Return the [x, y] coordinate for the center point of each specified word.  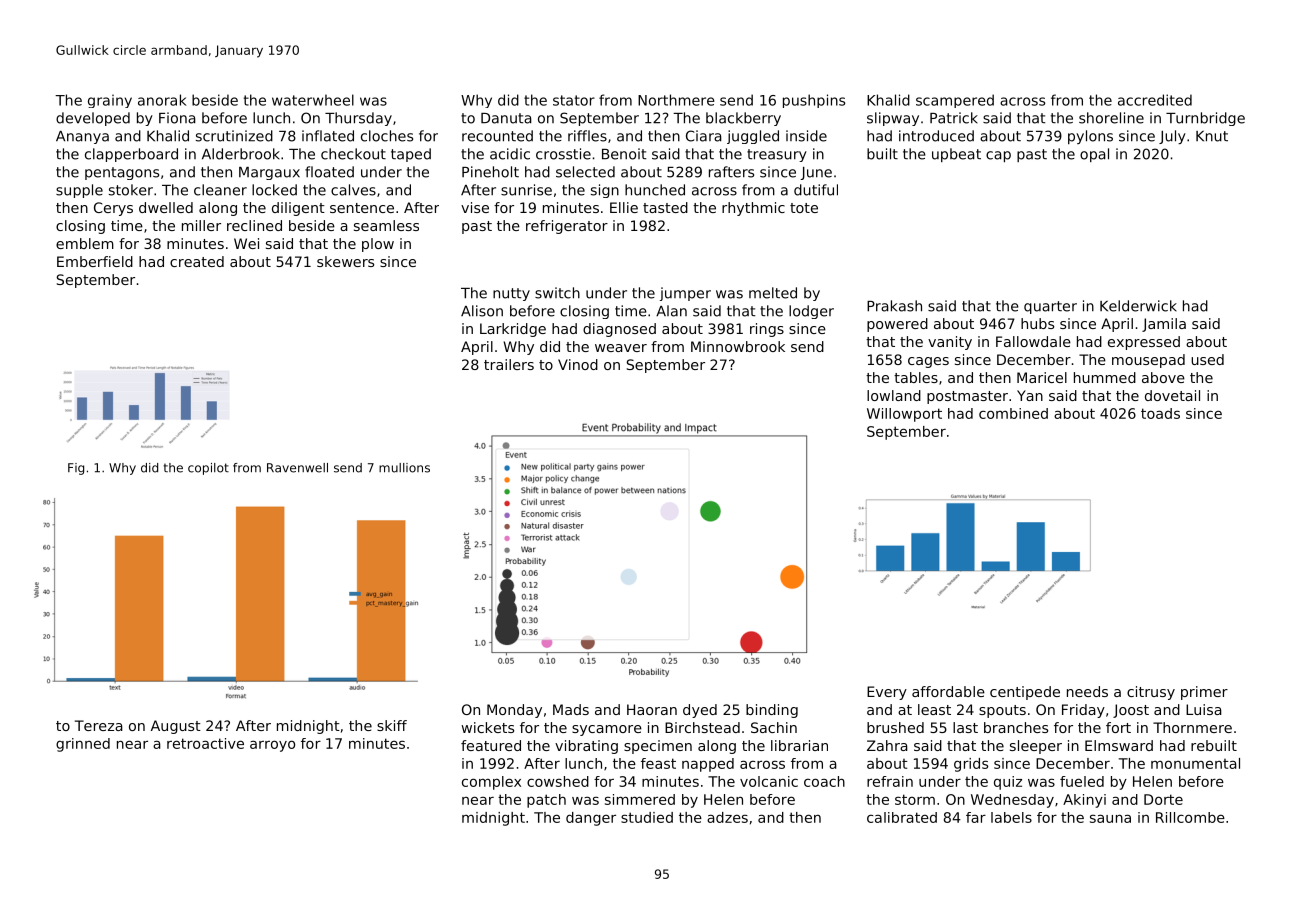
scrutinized [234, 136]
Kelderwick [1138, 306]
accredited [1155, 100]
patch [546, 801]
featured [491, 745]
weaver [621, 348]
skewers [345, 261]
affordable [948, 691]
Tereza [99, 725]
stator [574, 100]
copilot [208, 469]
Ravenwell [297, 468]
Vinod [578, 364]
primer [1204, 693]
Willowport [904, 415]
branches [1016, 727]
